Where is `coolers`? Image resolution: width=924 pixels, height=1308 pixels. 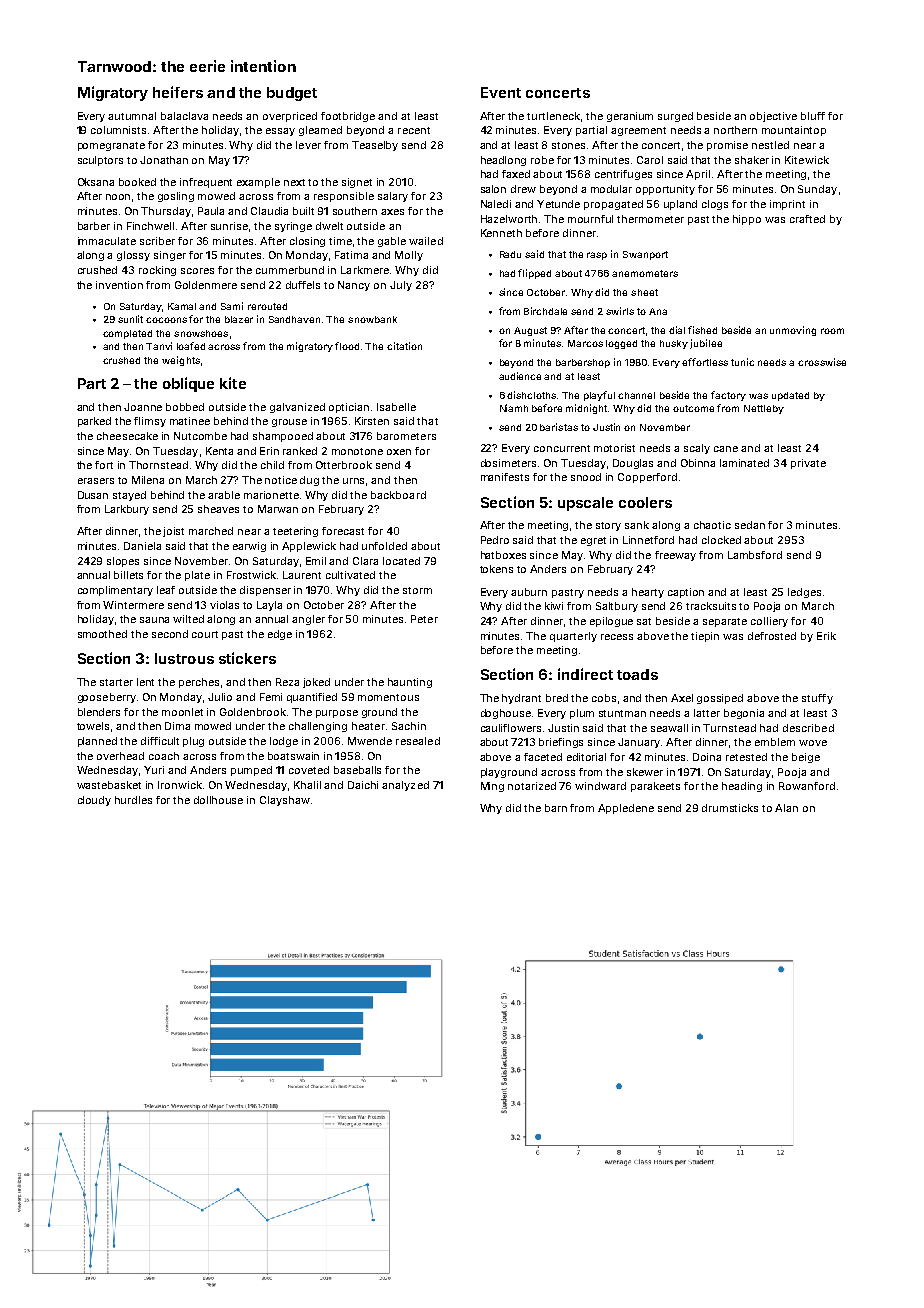
coolers is located at coordinates (645, 502).
